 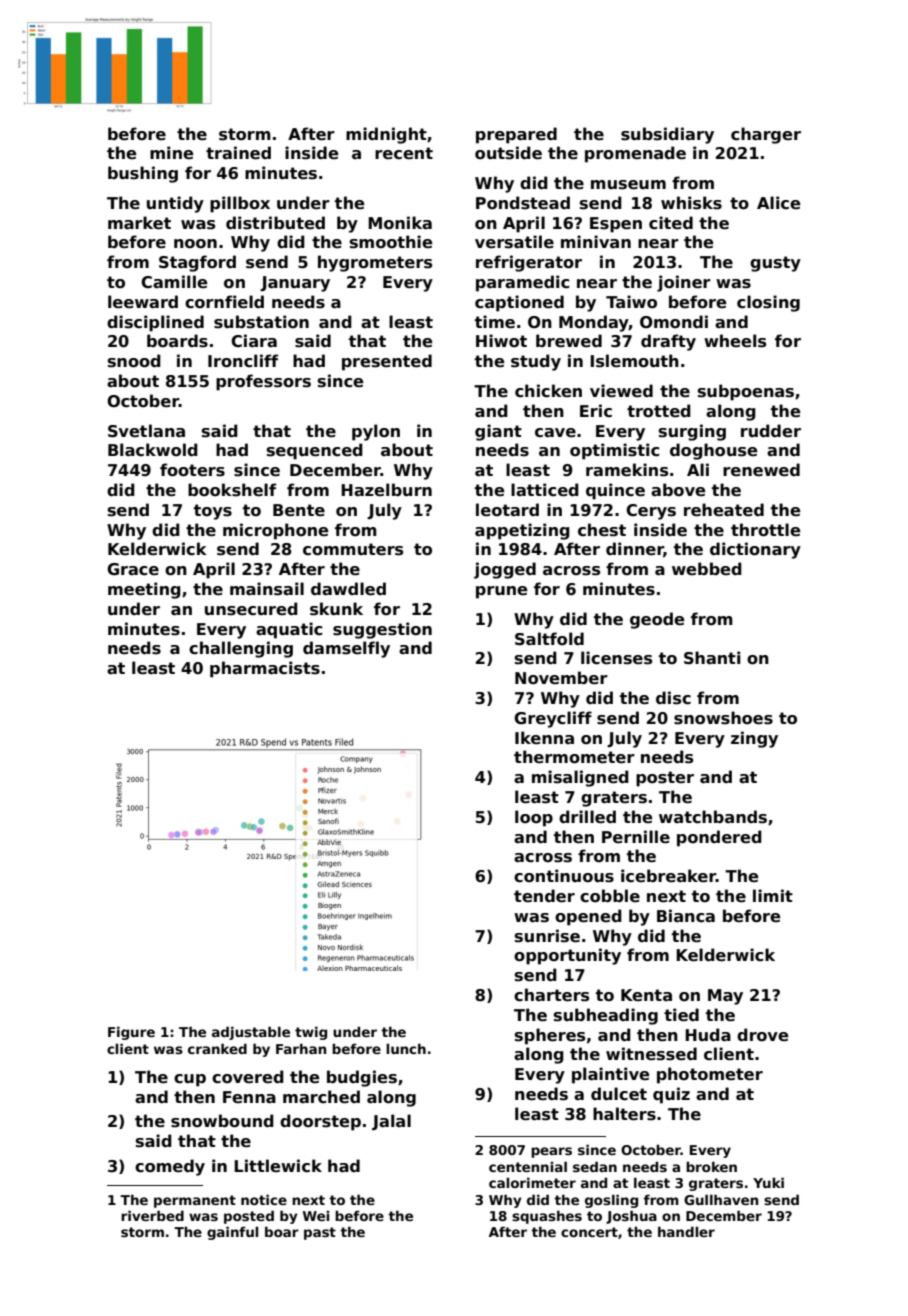 What do you see at coordinates (153, 450) in the document?
I see `Blackwold` at bounding box center [153, 450].
